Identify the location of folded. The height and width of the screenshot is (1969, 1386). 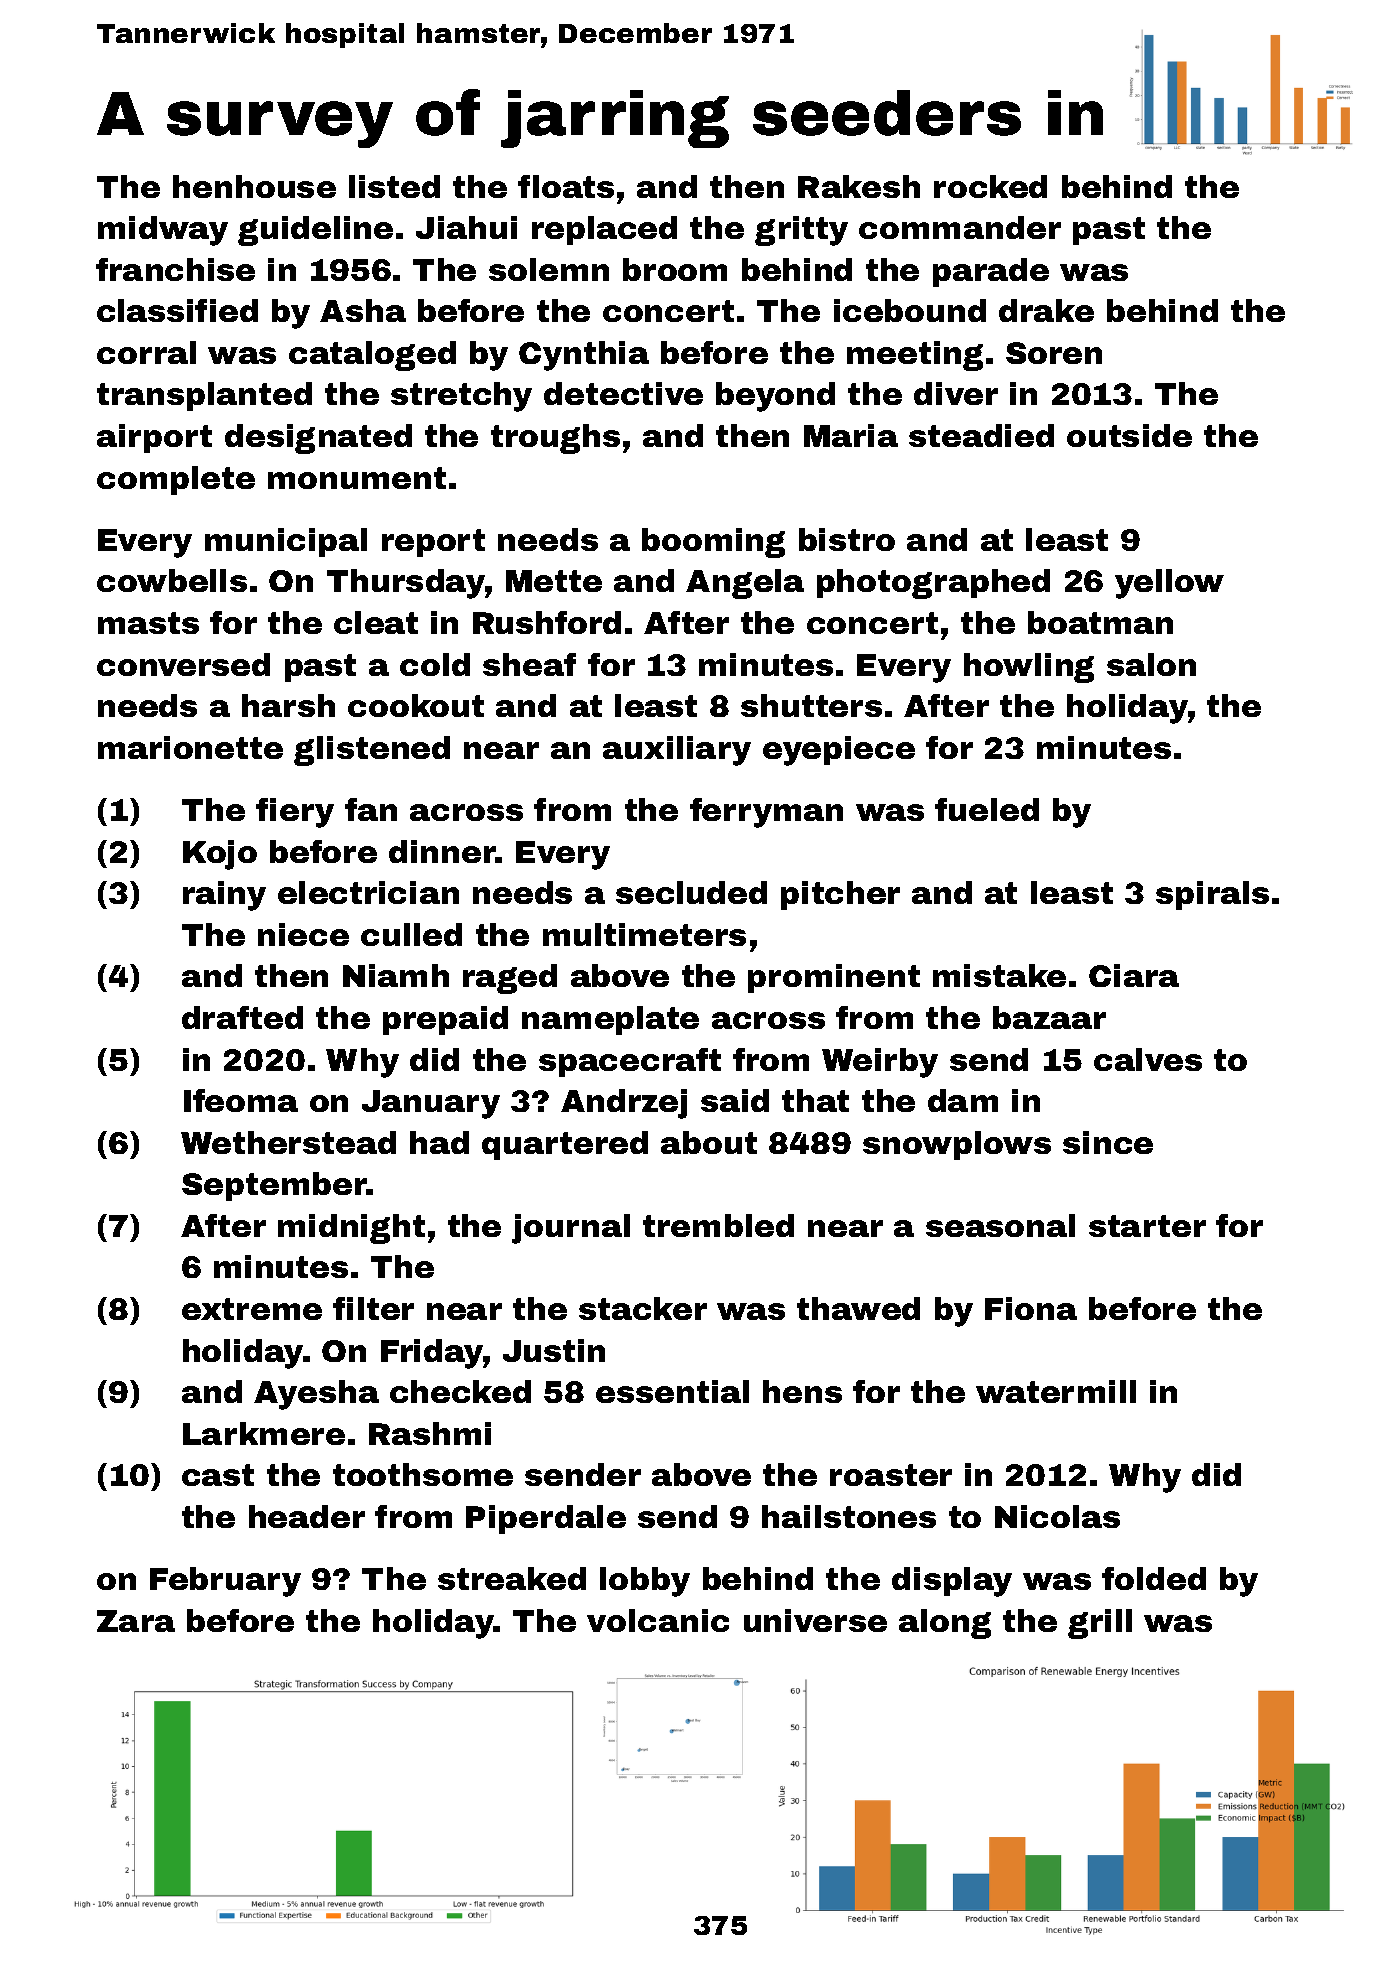
(1154, 1578).
